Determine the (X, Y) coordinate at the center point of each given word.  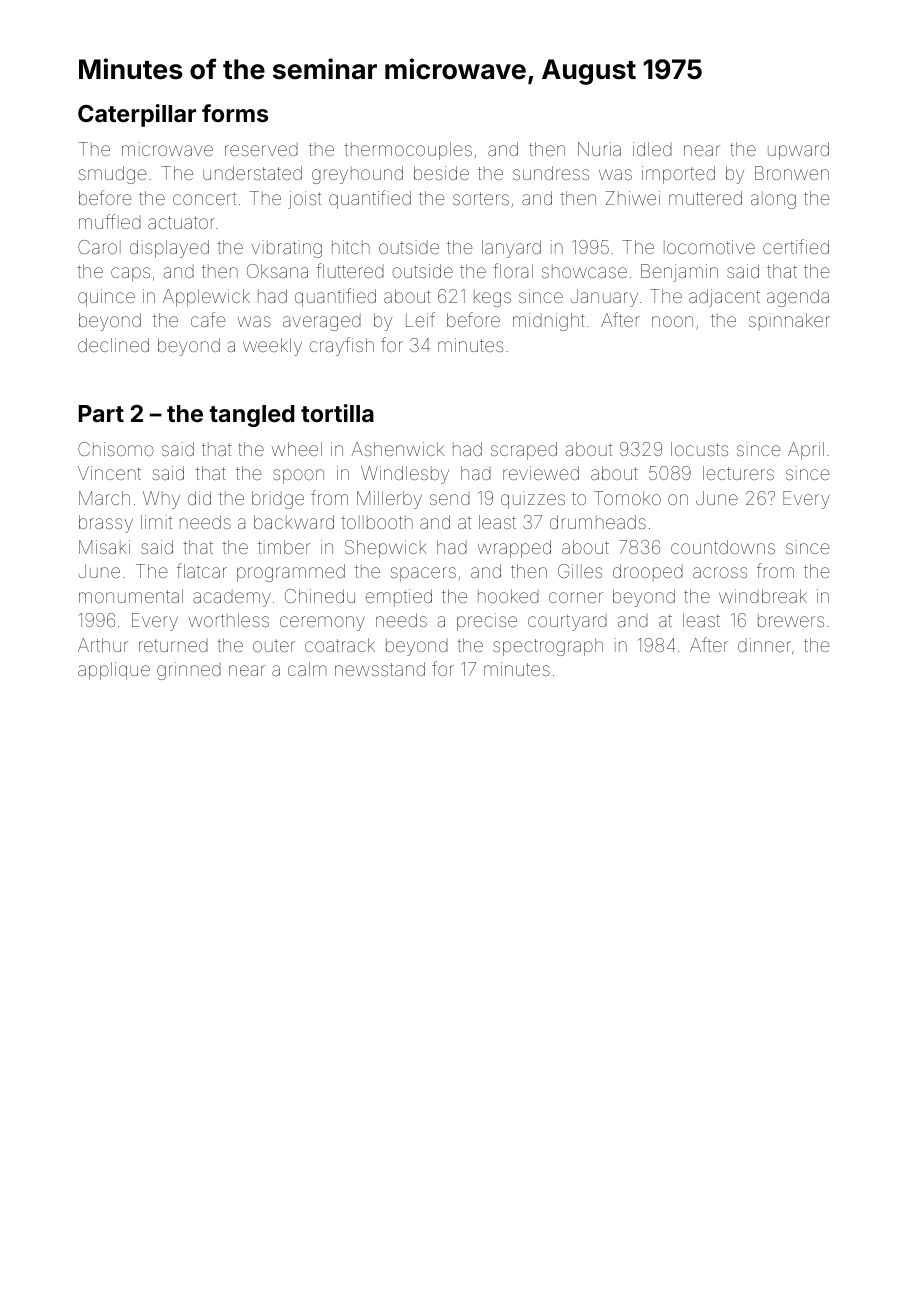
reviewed (541, 473)
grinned (189, 671)
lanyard (511, 249)
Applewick (206, 298)
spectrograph (548, 647)
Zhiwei (633, 198)
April (806, 451)
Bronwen (792, 173)
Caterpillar (137, 115)
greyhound (357, 175)
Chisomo (116, 449)
